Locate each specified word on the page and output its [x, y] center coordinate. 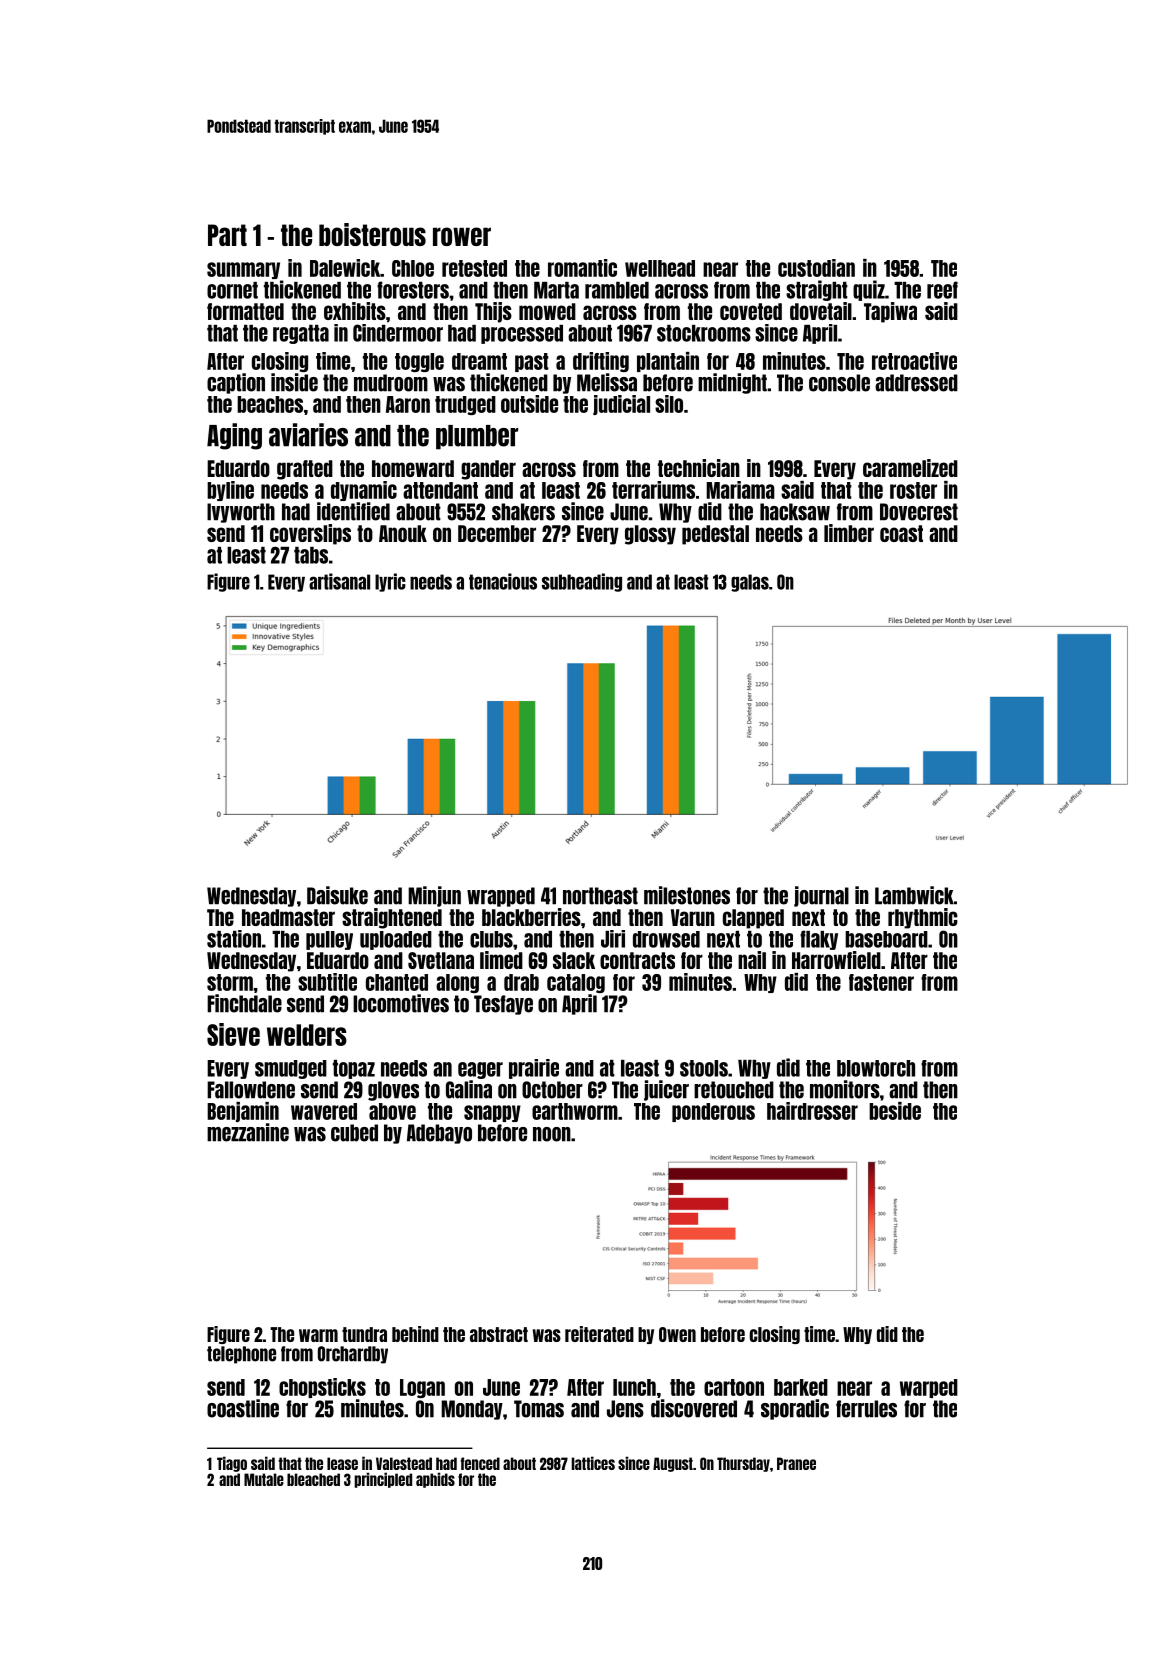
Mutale [264, 1479]
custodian [816, 268]
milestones [687, 895]
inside [294, 382]
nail [752, 960]
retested [474, 268]
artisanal [339, 581]
